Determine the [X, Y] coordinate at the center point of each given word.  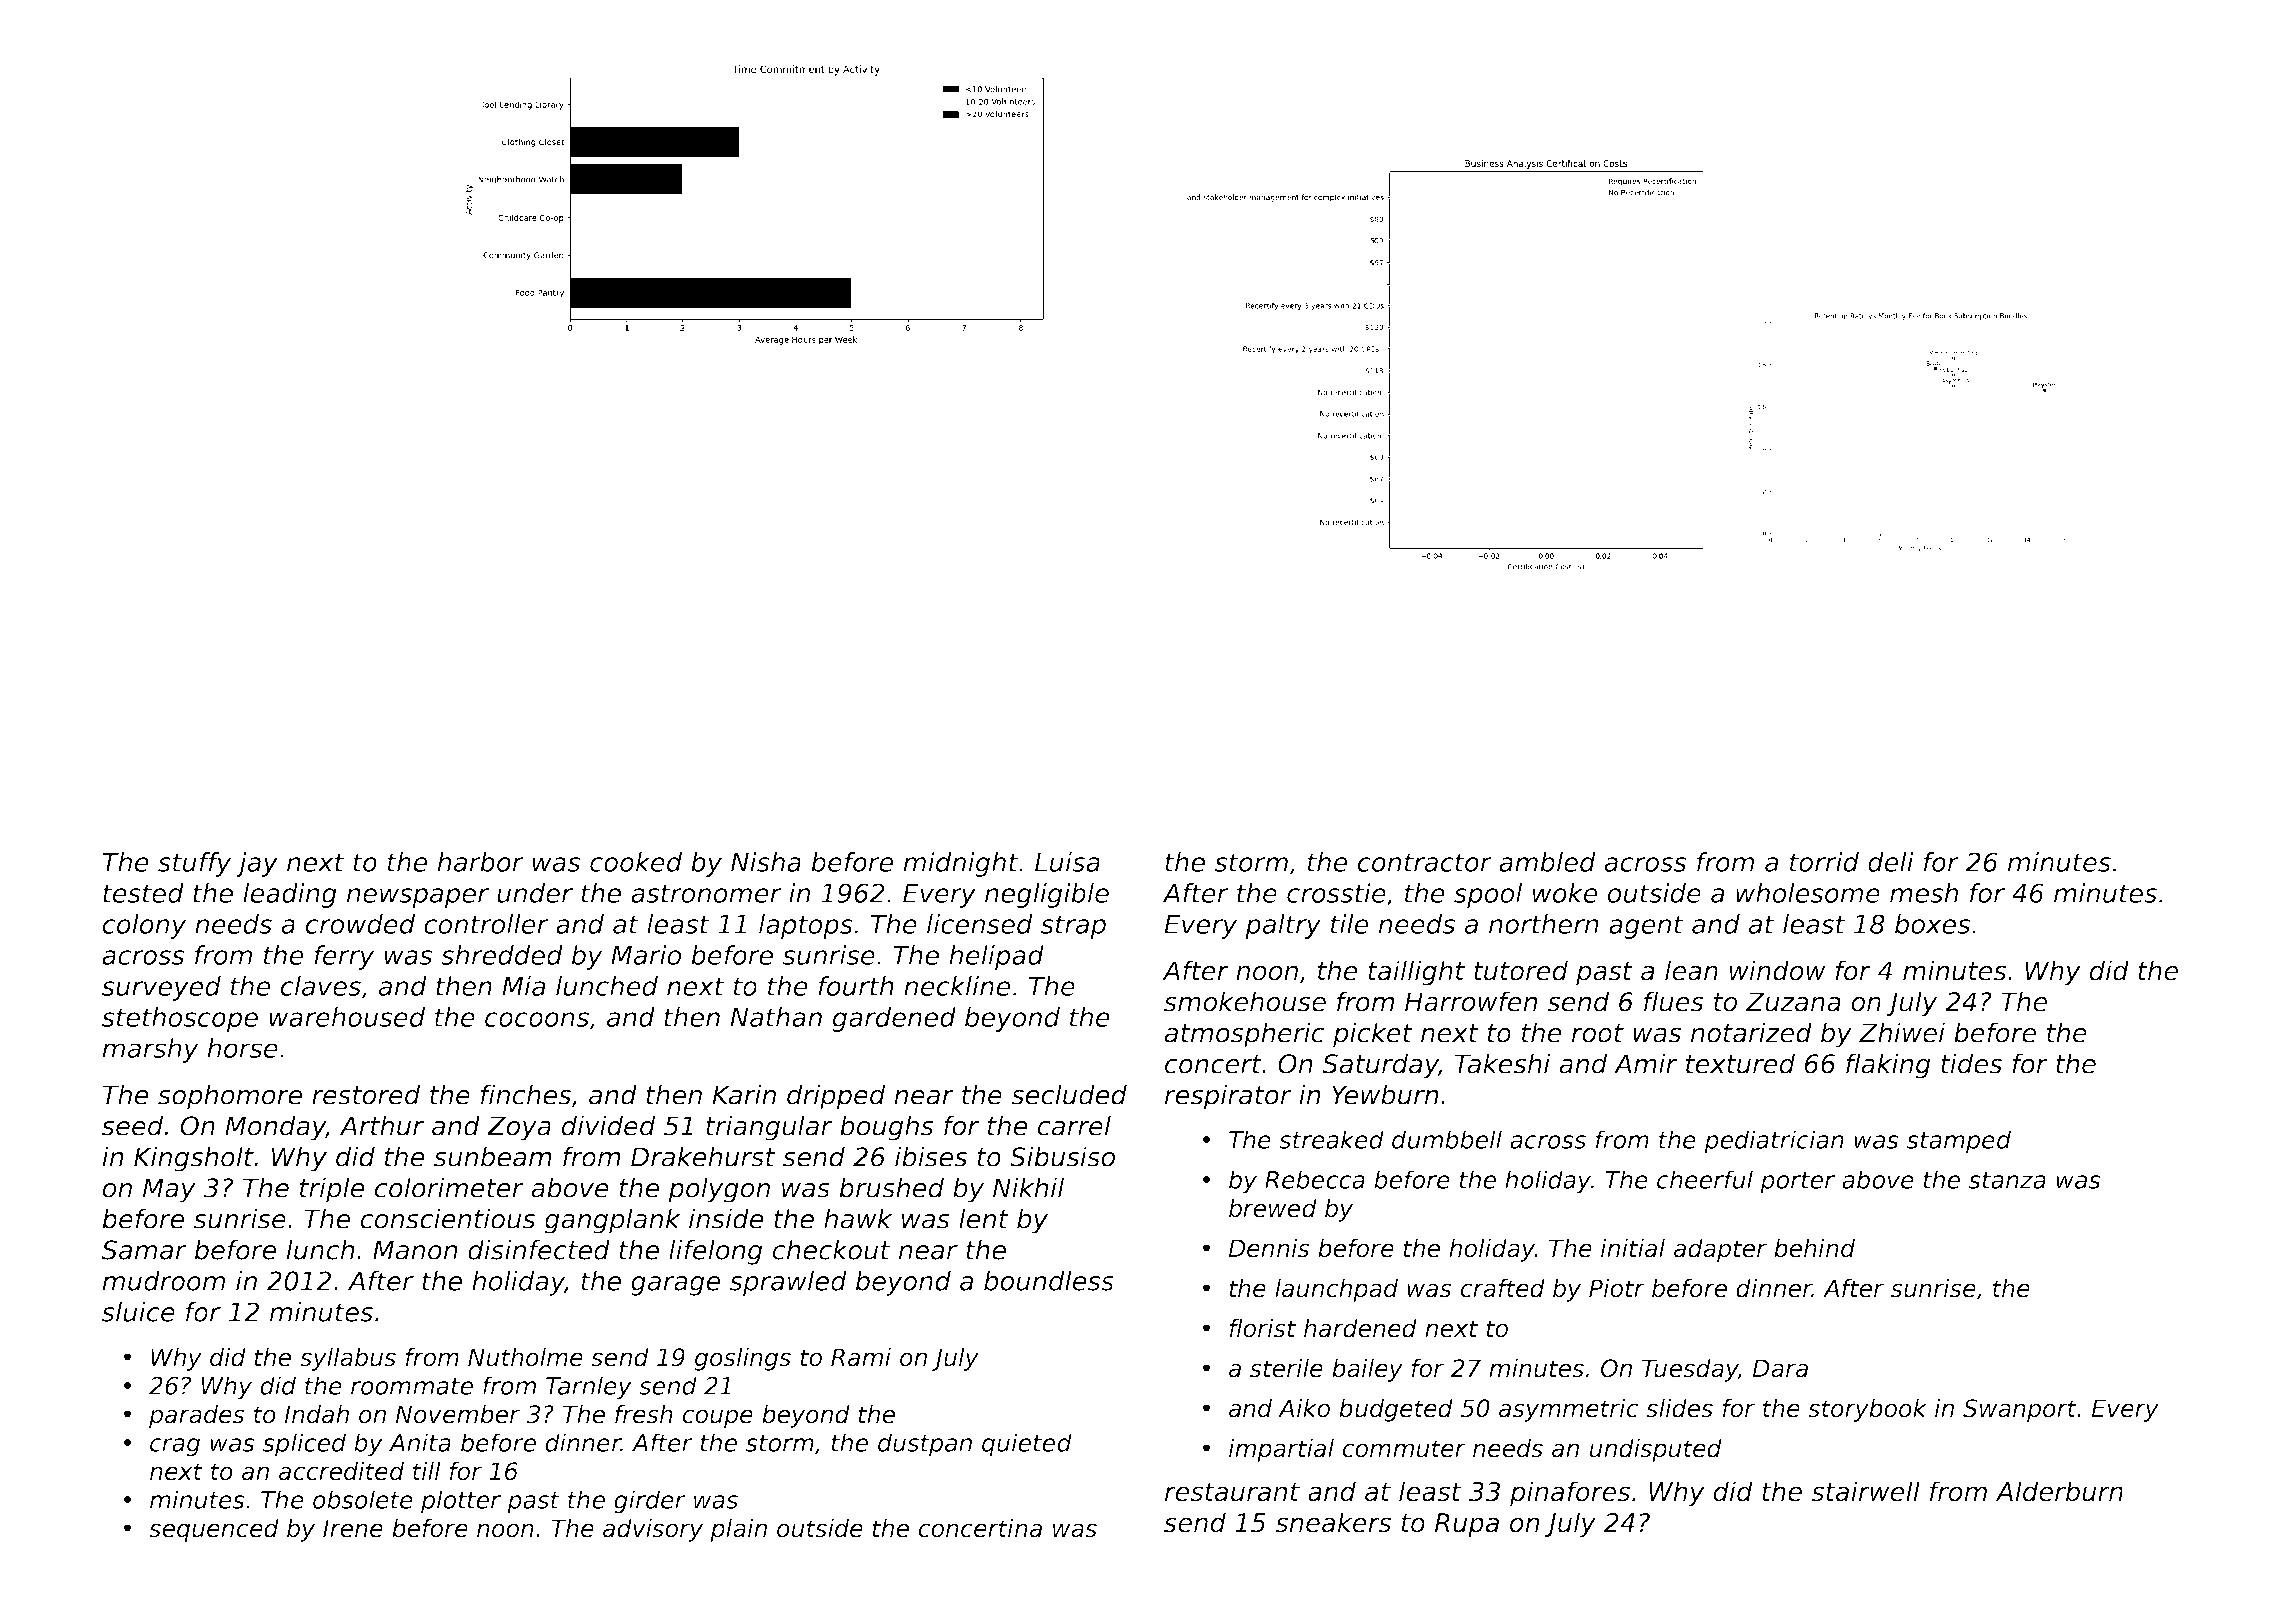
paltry [1283, 926]
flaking [1888, 1066]
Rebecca [1315, 1179]
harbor [480, 862]
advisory [653, 1530]
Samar [144, 1250]
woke [1565, 893]
